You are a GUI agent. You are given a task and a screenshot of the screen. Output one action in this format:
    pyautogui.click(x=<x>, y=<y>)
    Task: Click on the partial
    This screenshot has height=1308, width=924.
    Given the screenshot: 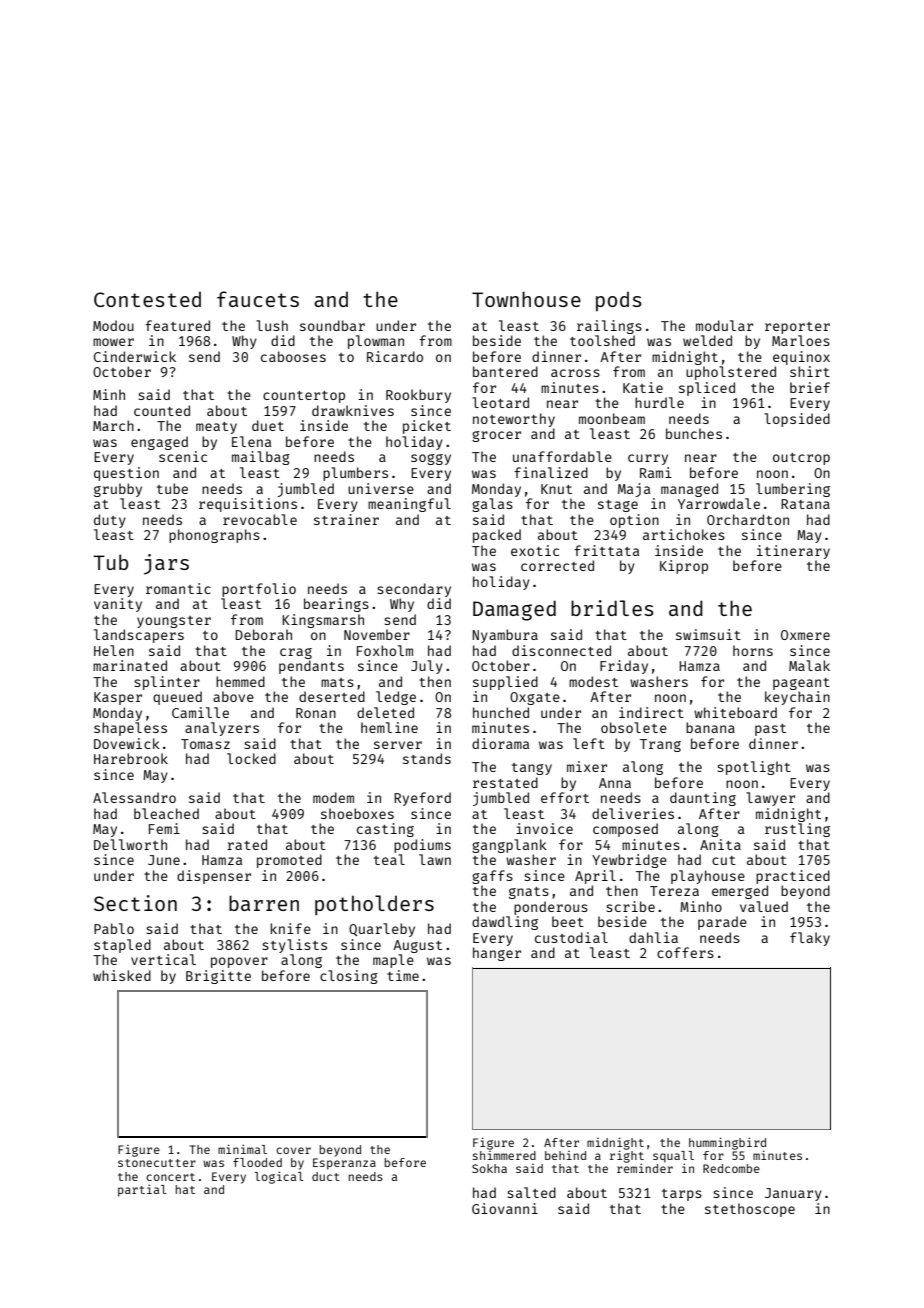 What is the action you would take?
    pyautogui.click(x=142, y=1190)
